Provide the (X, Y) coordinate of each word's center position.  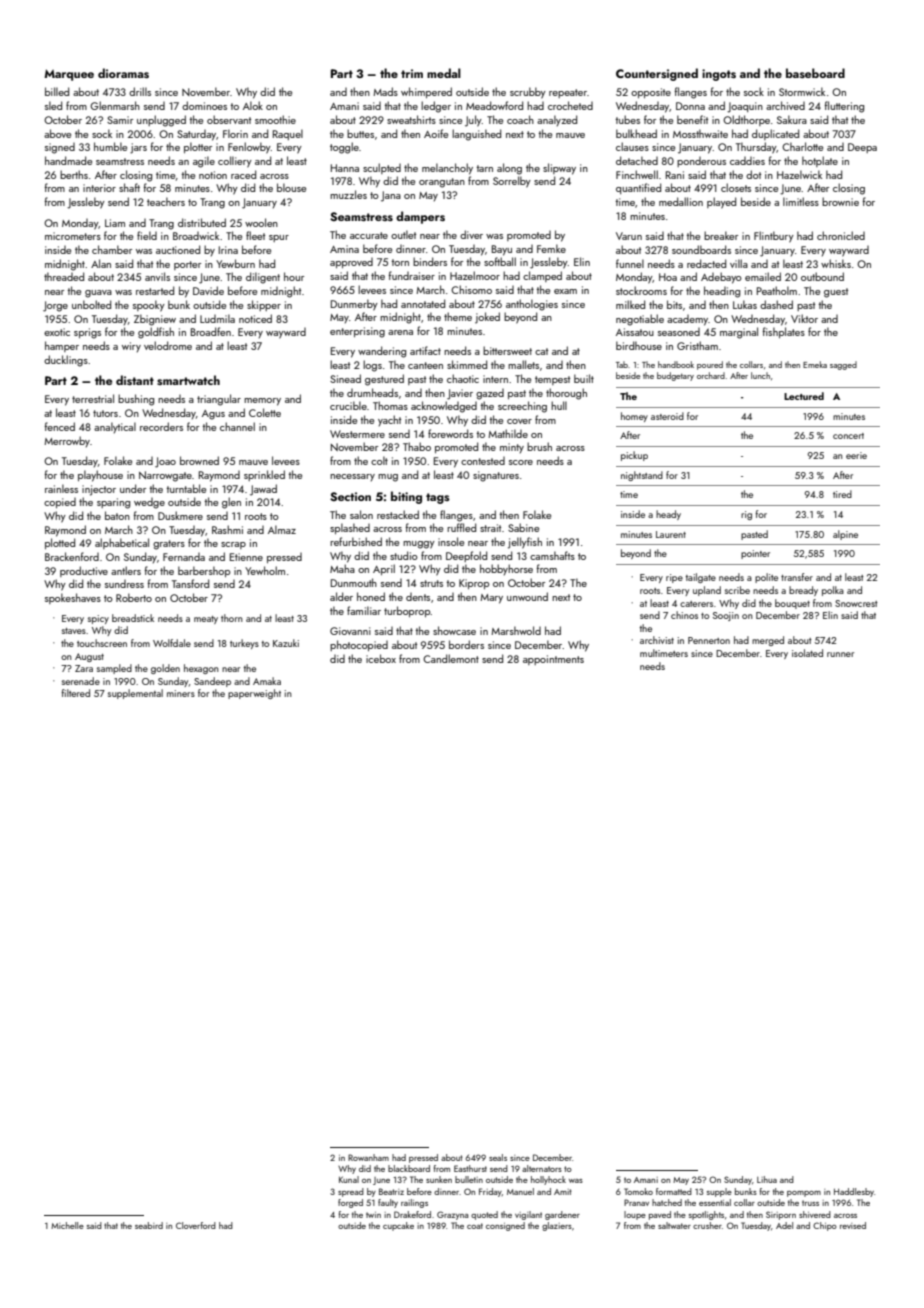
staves (74, 631)
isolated (807, 653)
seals (498, 1157)
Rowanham (368, 1157)
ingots (719, 75)
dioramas (123, 73)
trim (412, 73)
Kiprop (474, 584)
